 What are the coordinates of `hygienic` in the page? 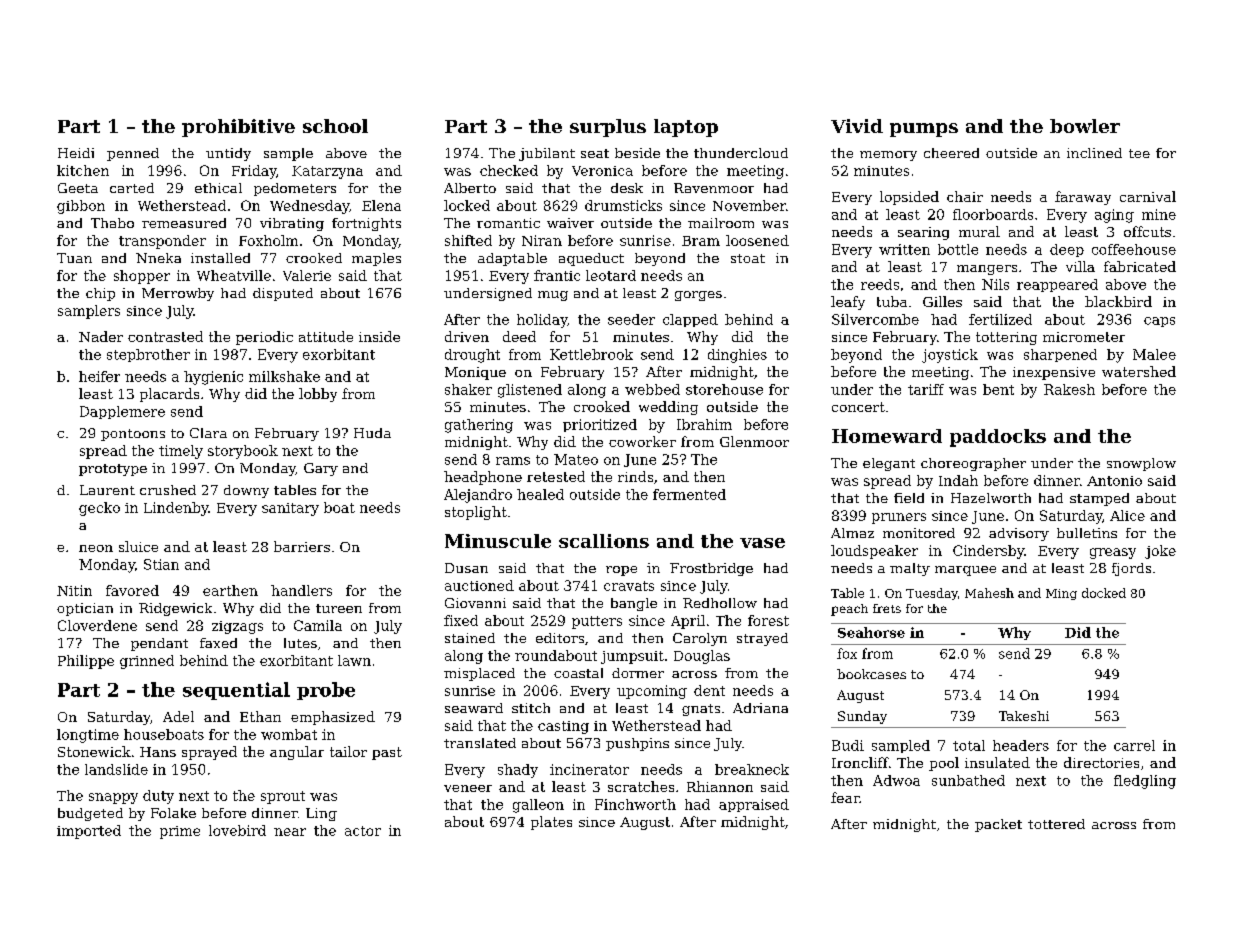 It's located at (213, 378).
